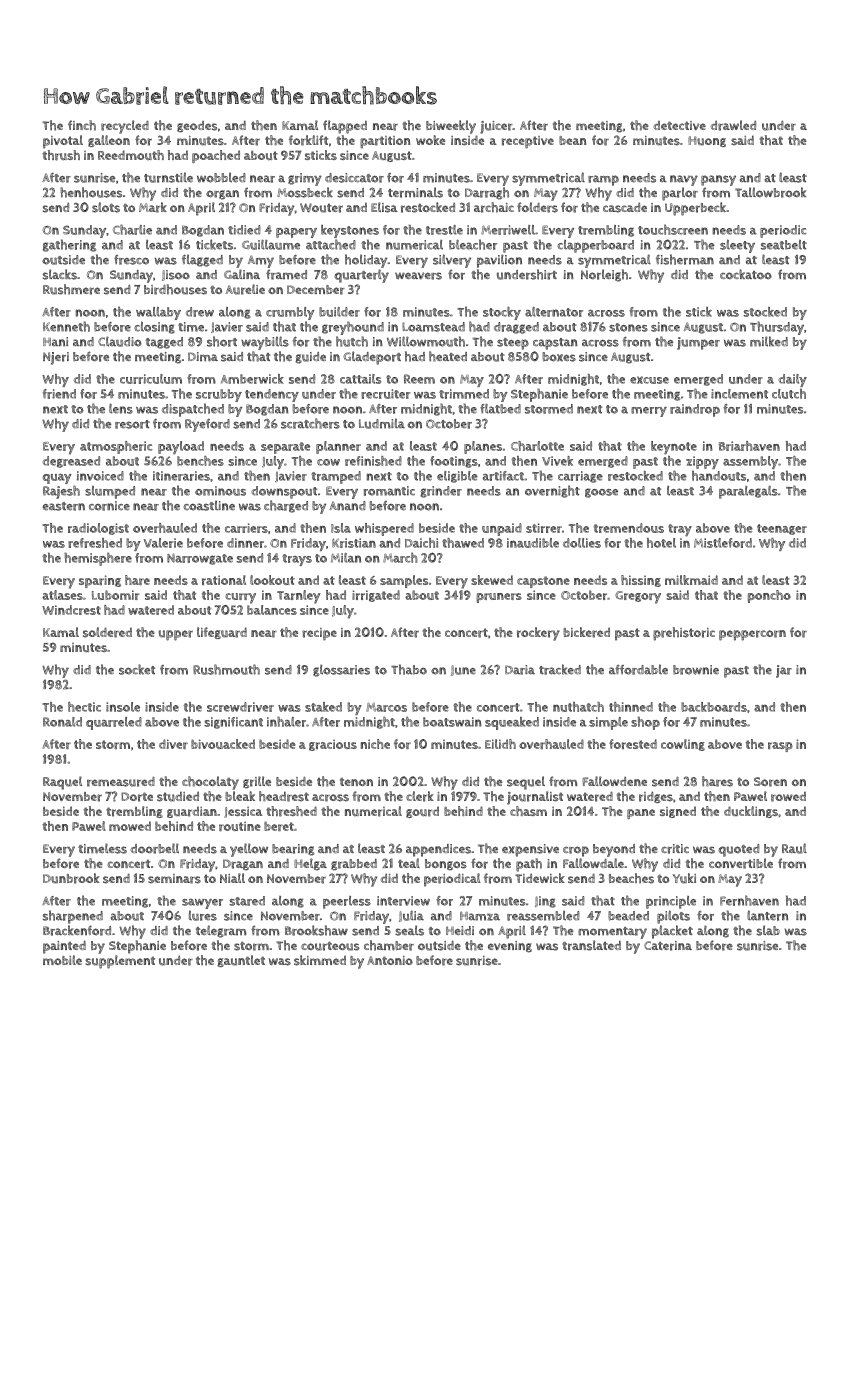 The image size is (849, 1400). I want to click on Dunbrook, so click(71, 878).
